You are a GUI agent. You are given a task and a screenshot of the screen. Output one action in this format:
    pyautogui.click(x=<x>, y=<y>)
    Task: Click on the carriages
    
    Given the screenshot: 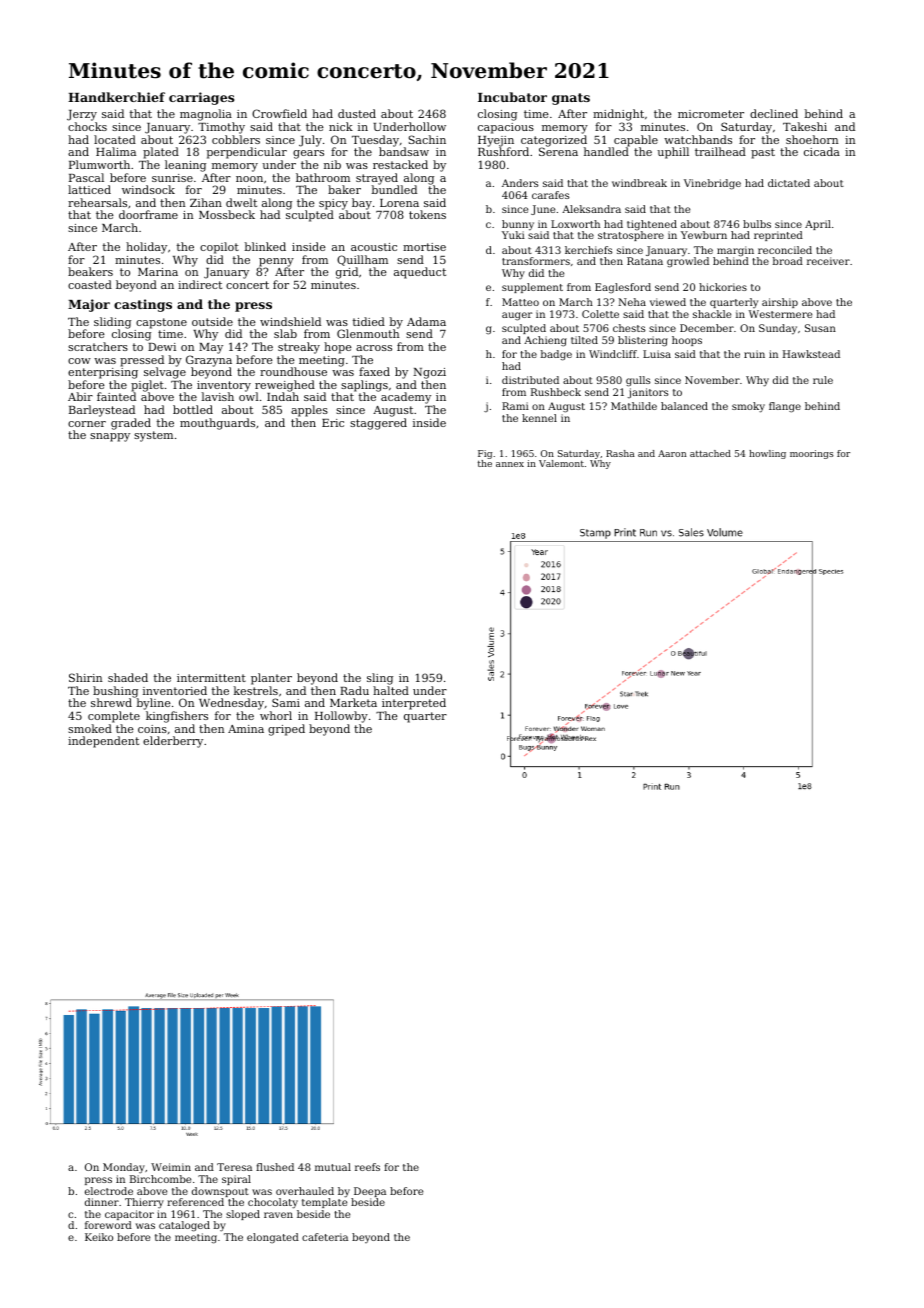 What is the action you would take?
    pyautogui.click(x=201, y=98)
